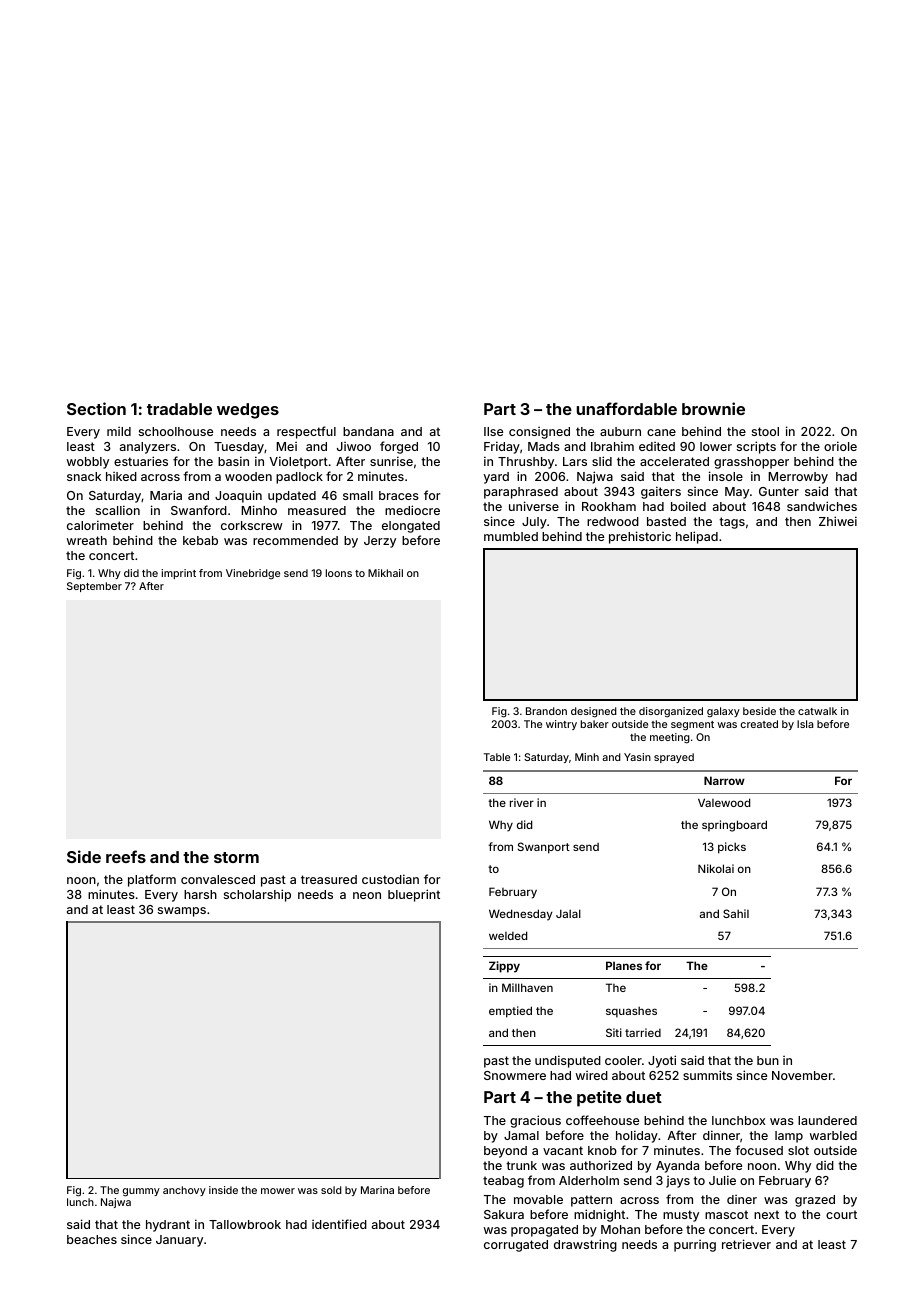 The height and width of the screenshot is (1308, 924). Describe the element at coordinates (595, 724) in the screenshot. I see `baker` at that location.
